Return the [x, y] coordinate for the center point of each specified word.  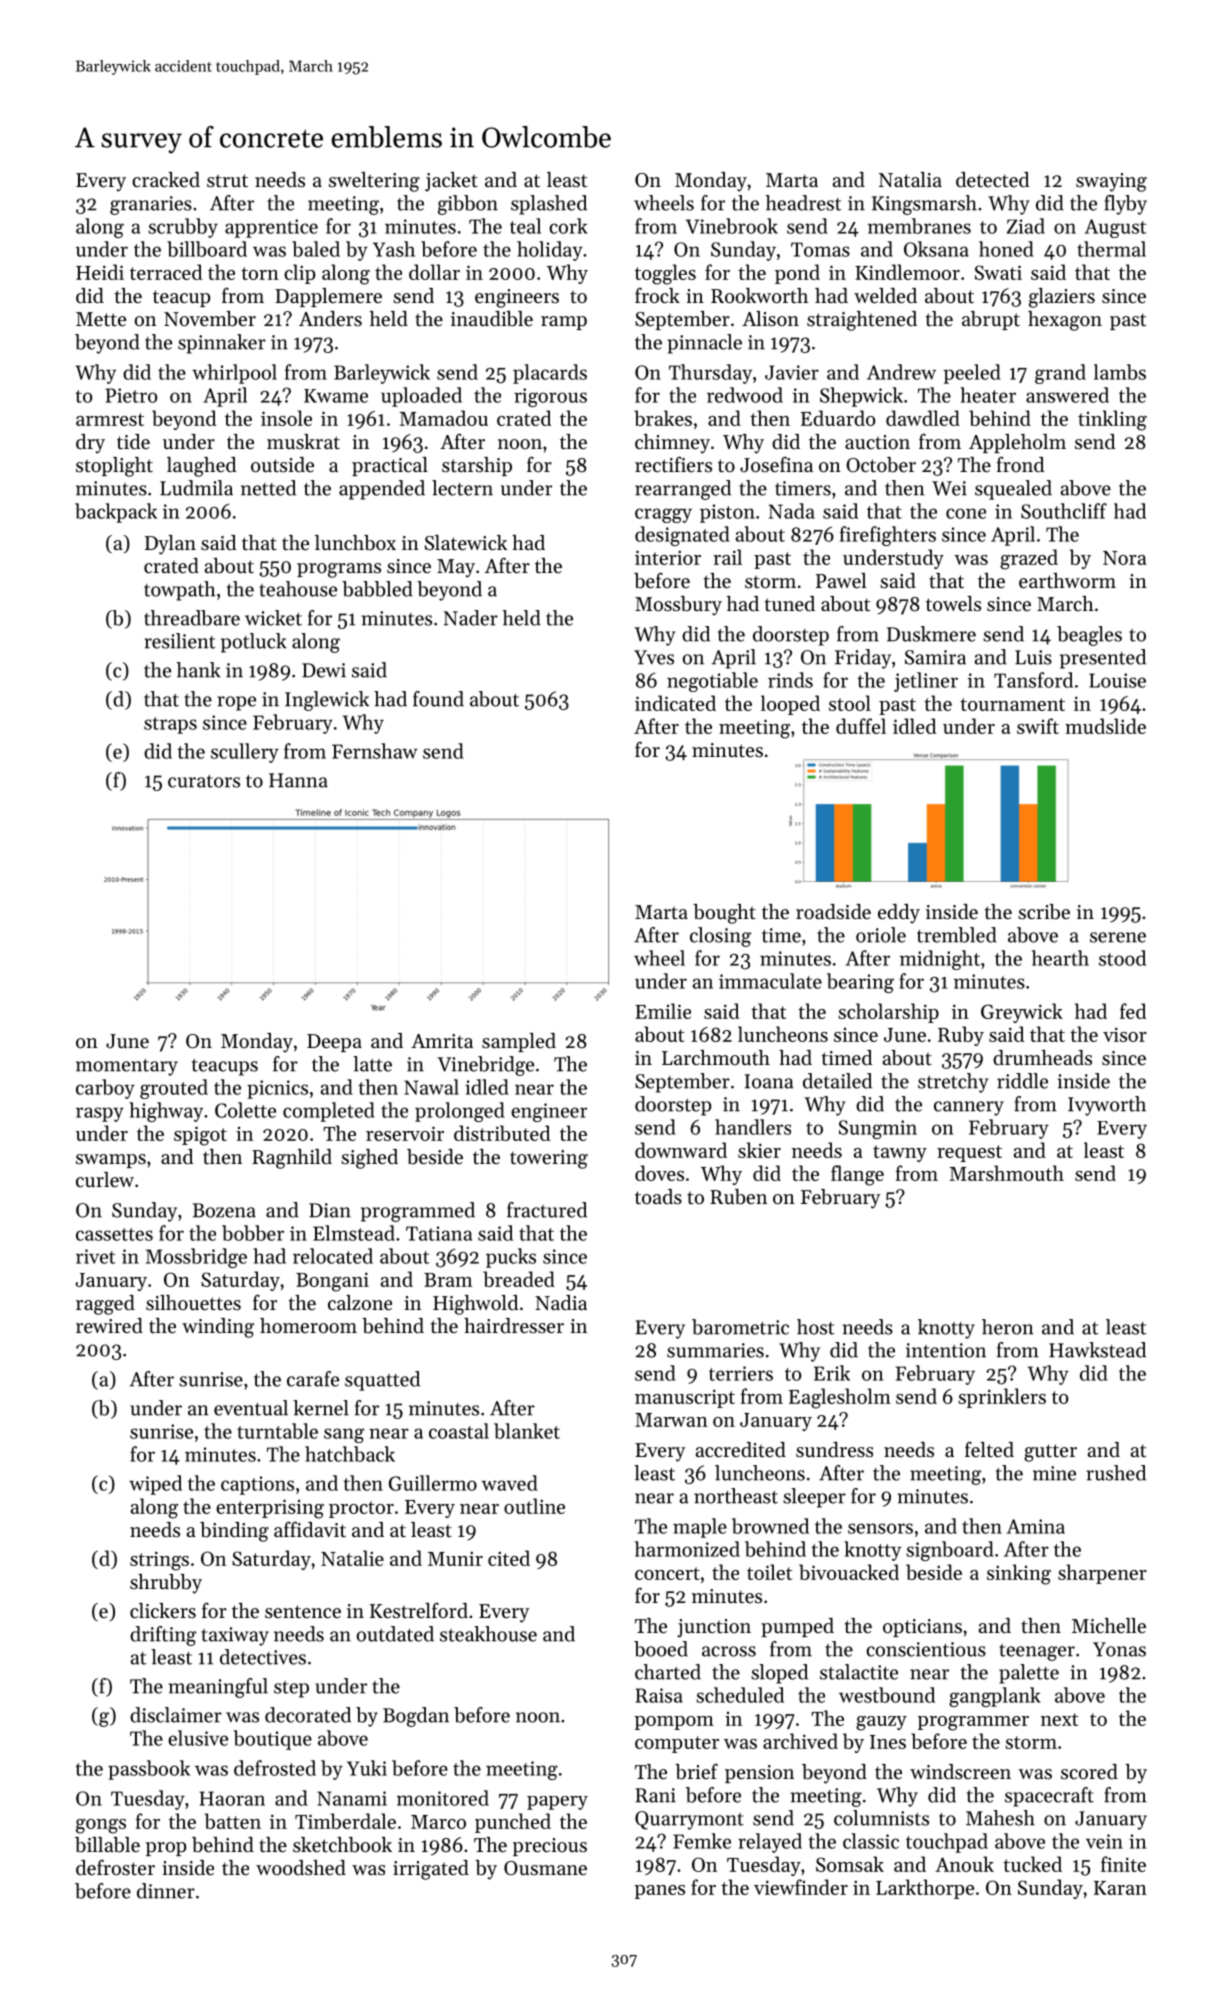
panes [659, 1892]
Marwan [671, 1420]
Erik [832, 1373]
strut [227, 181]
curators [204, 781]
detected [992, 180]
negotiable [712, 682]
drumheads [1042, 1057]
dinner [166, 1891]
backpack [116, 513]
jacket [451, 182]
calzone [360, 1303]
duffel [861, 726]
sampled [519, 1042]
